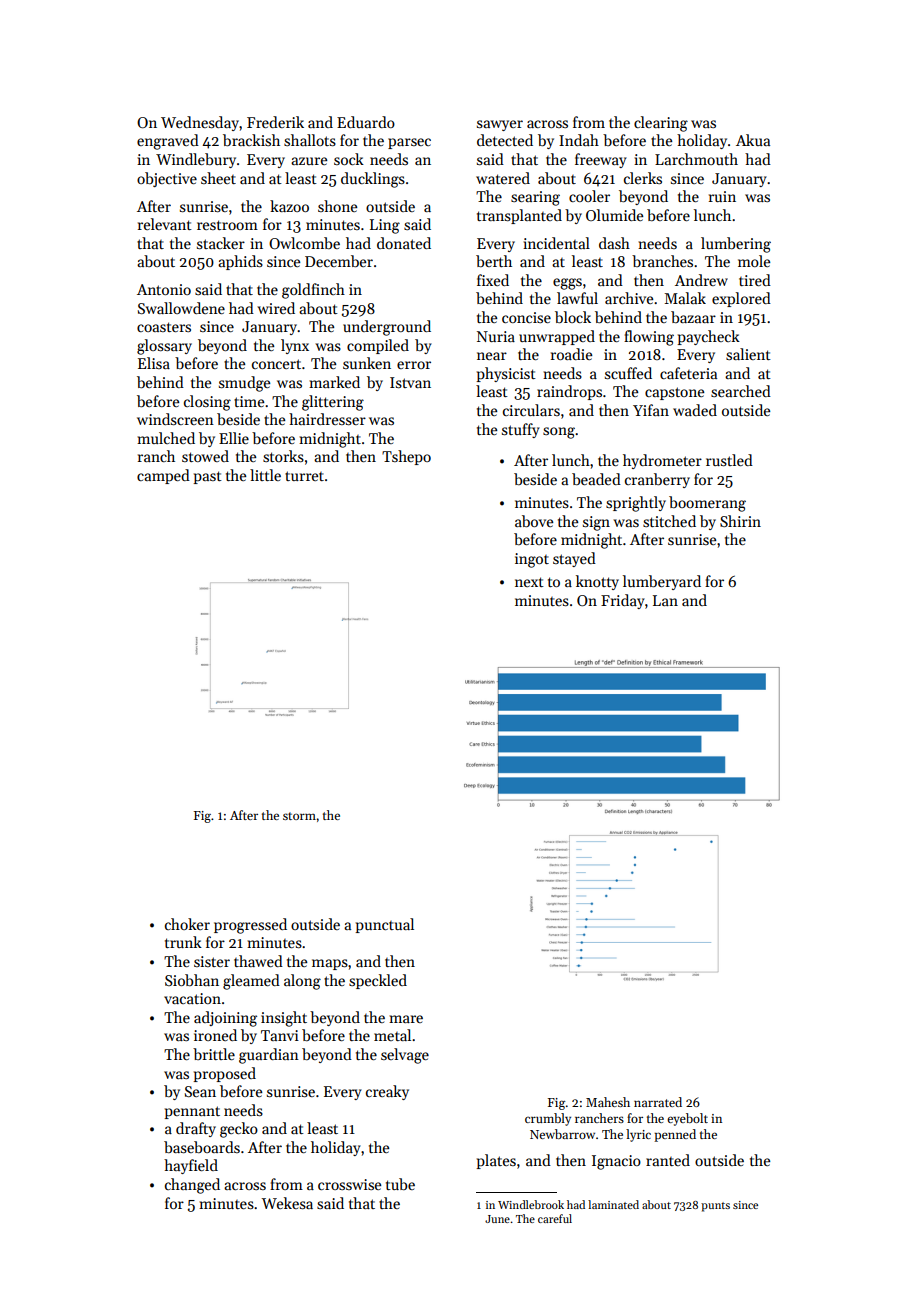 Image resolution: width=908 pixels, height=1316 pixels. I want to click on progressed, so click(250, 926).
